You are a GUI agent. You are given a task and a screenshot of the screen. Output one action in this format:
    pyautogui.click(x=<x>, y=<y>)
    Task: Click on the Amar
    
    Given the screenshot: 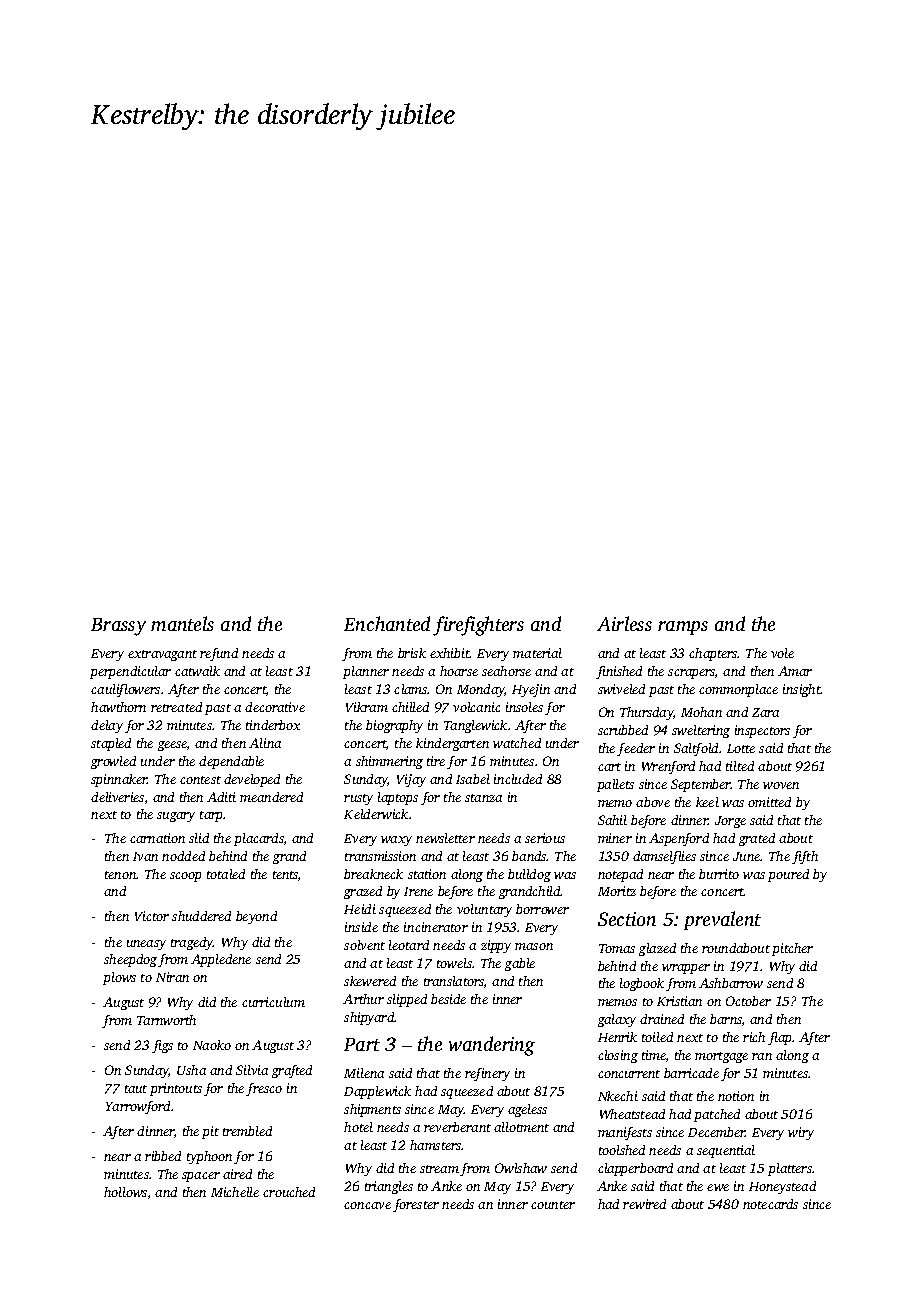 What is the action you would take?
    pyautogui.click(x=795, y=671)
